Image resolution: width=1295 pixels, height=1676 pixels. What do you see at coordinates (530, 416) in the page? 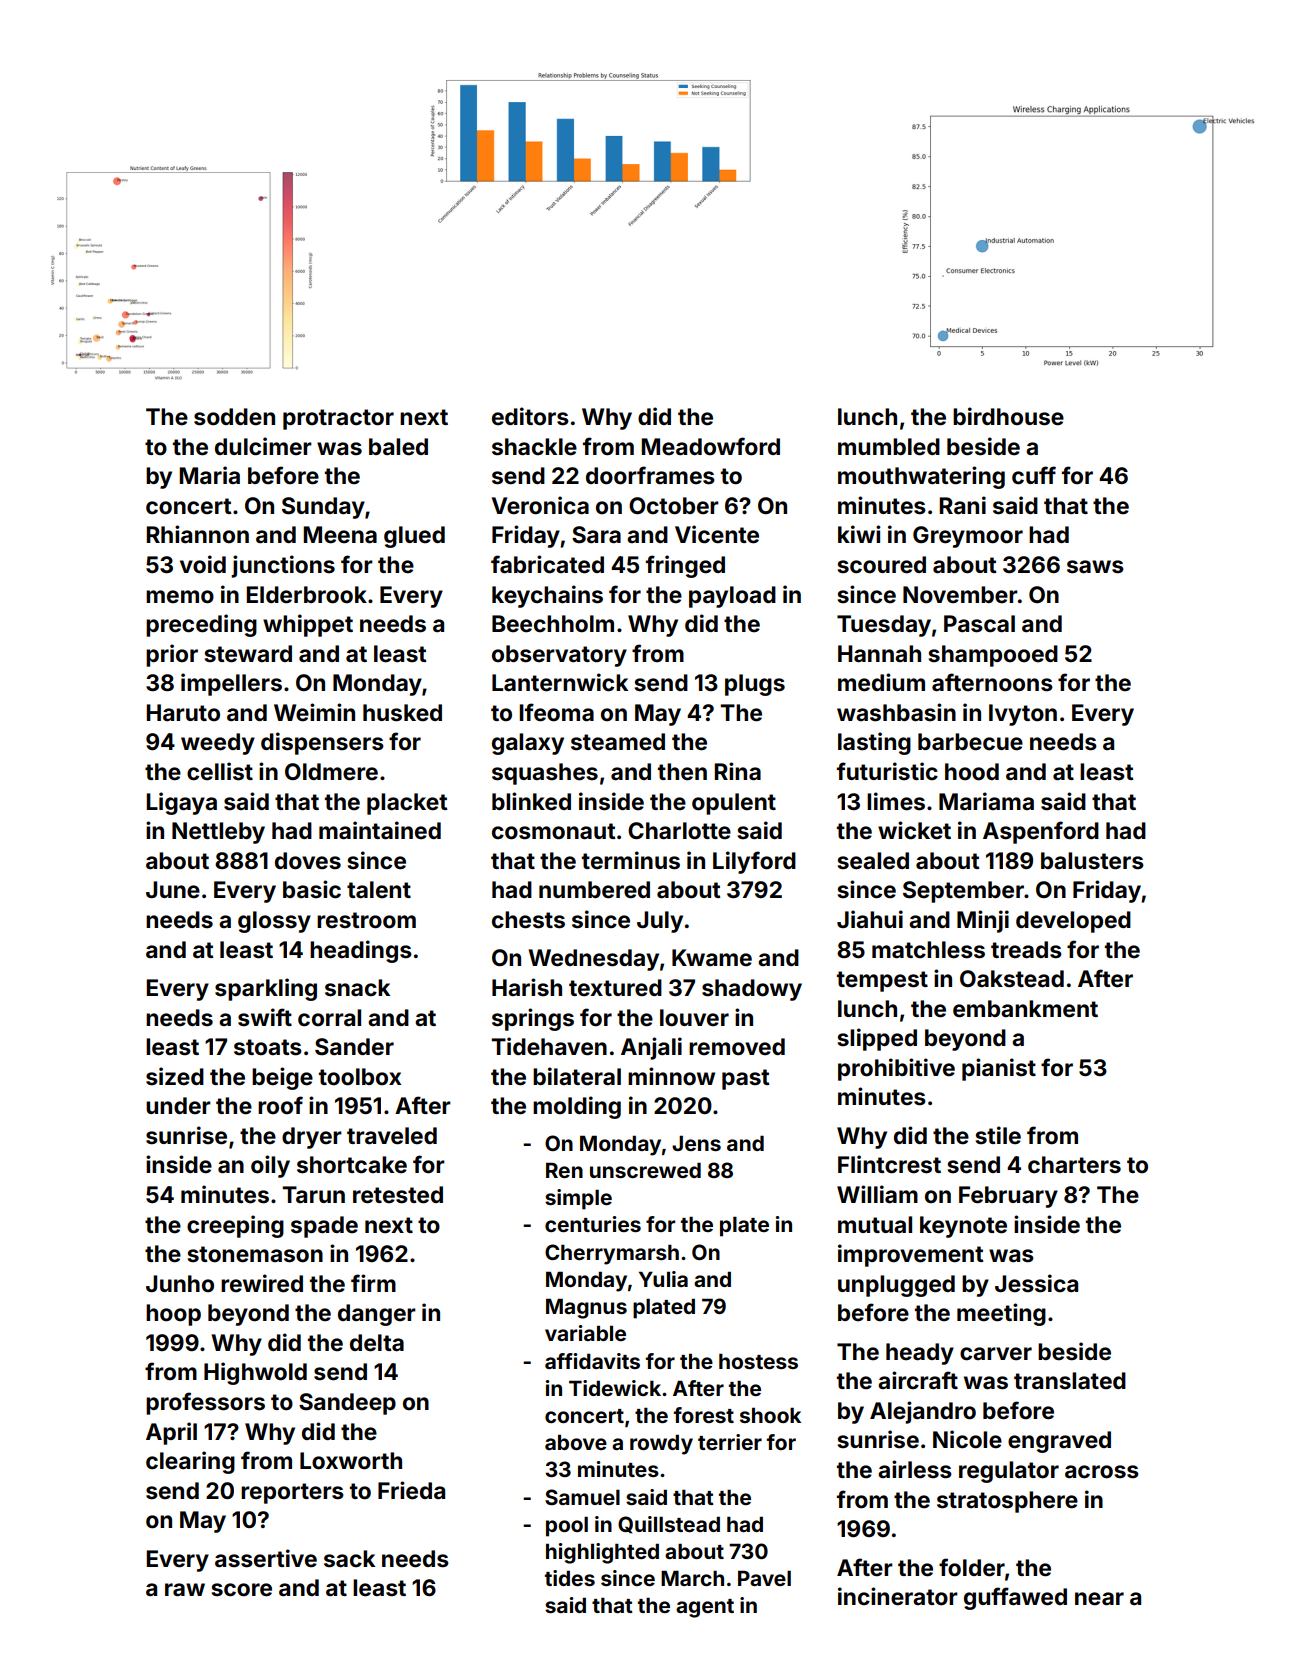
I see `editors` at bounding box center [530, 416].
